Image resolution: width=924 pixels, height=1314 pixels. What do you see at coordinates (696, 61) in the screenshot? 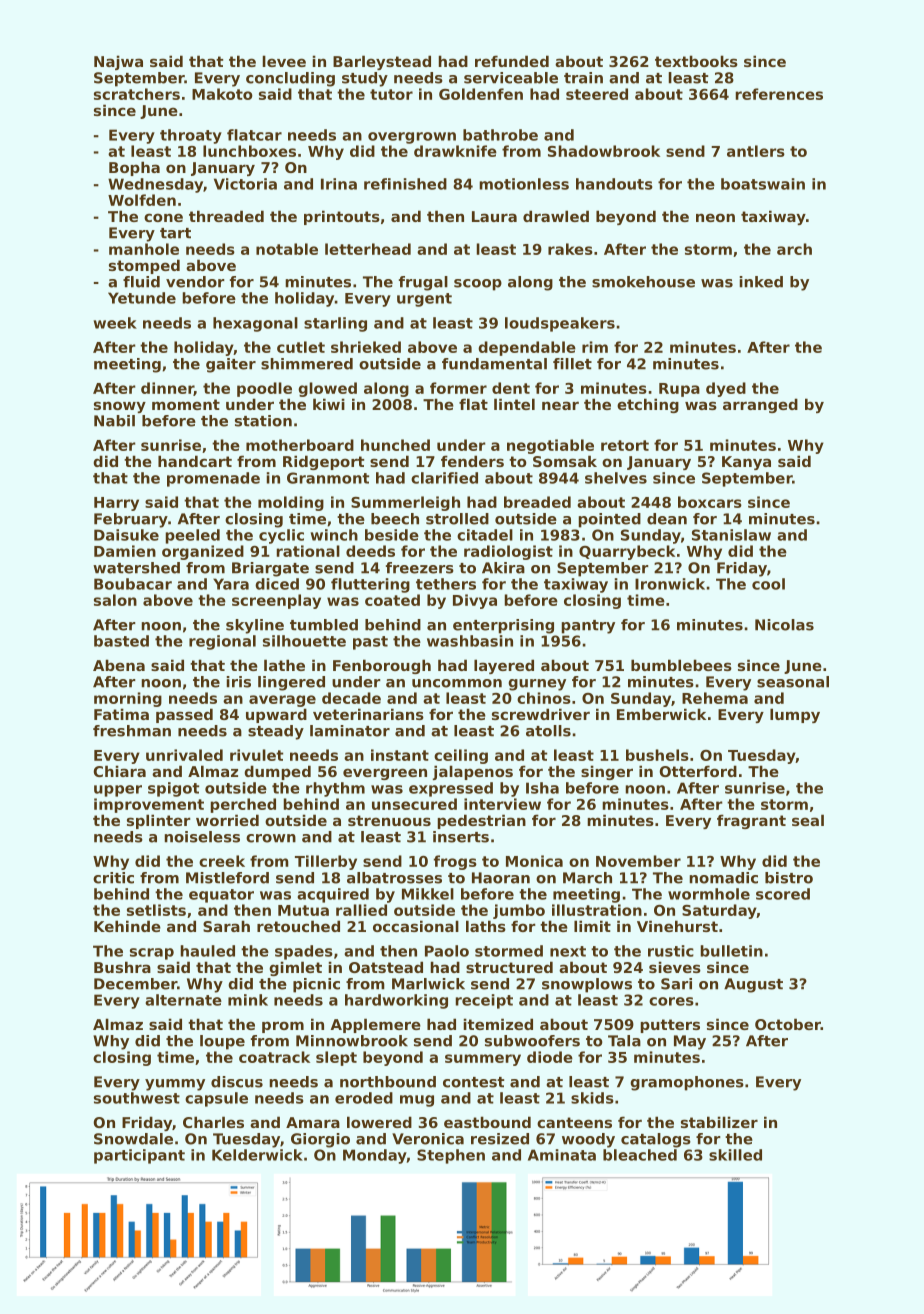
I see `textbooks` at bounding box center [696, 61].
